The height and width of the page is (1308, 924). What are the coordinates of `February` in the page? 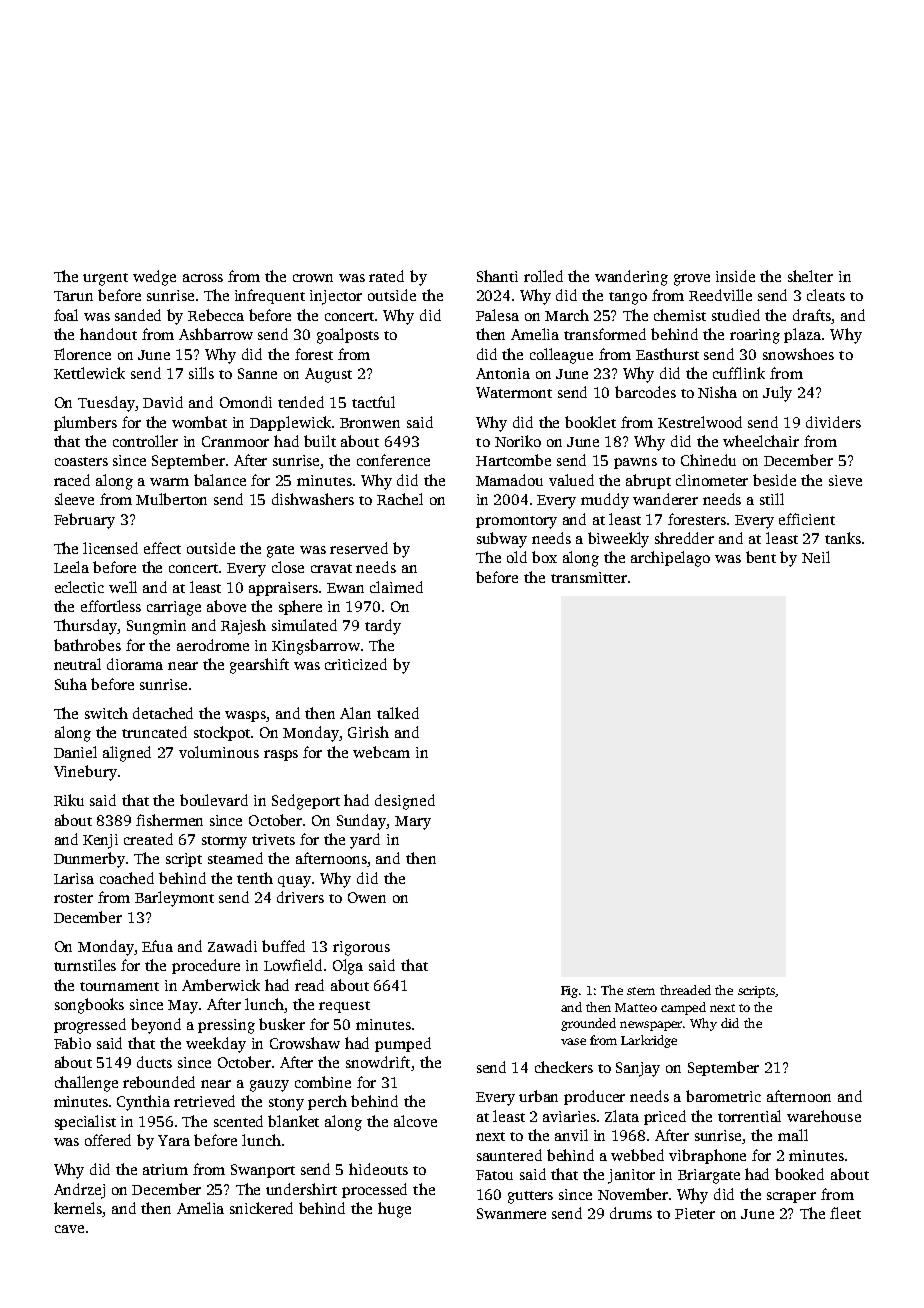 It's located at (84, 521).
